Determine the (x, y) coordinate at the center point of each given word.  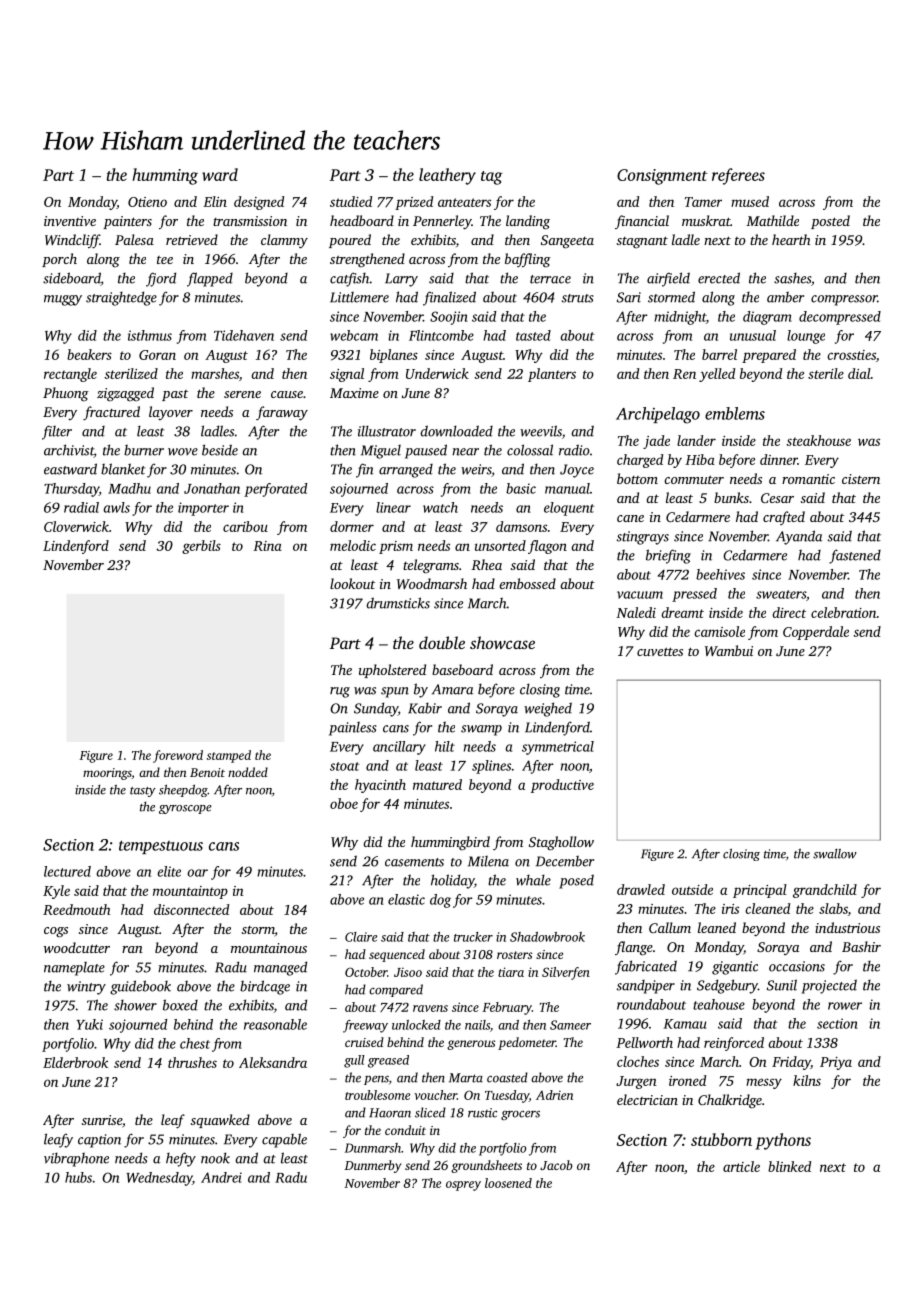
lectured (67, 871)
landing (528, 222)
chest (195, 1043)
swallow (835, 854)
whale (533, 880)
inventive (70, 221)
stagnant (642, 242)
